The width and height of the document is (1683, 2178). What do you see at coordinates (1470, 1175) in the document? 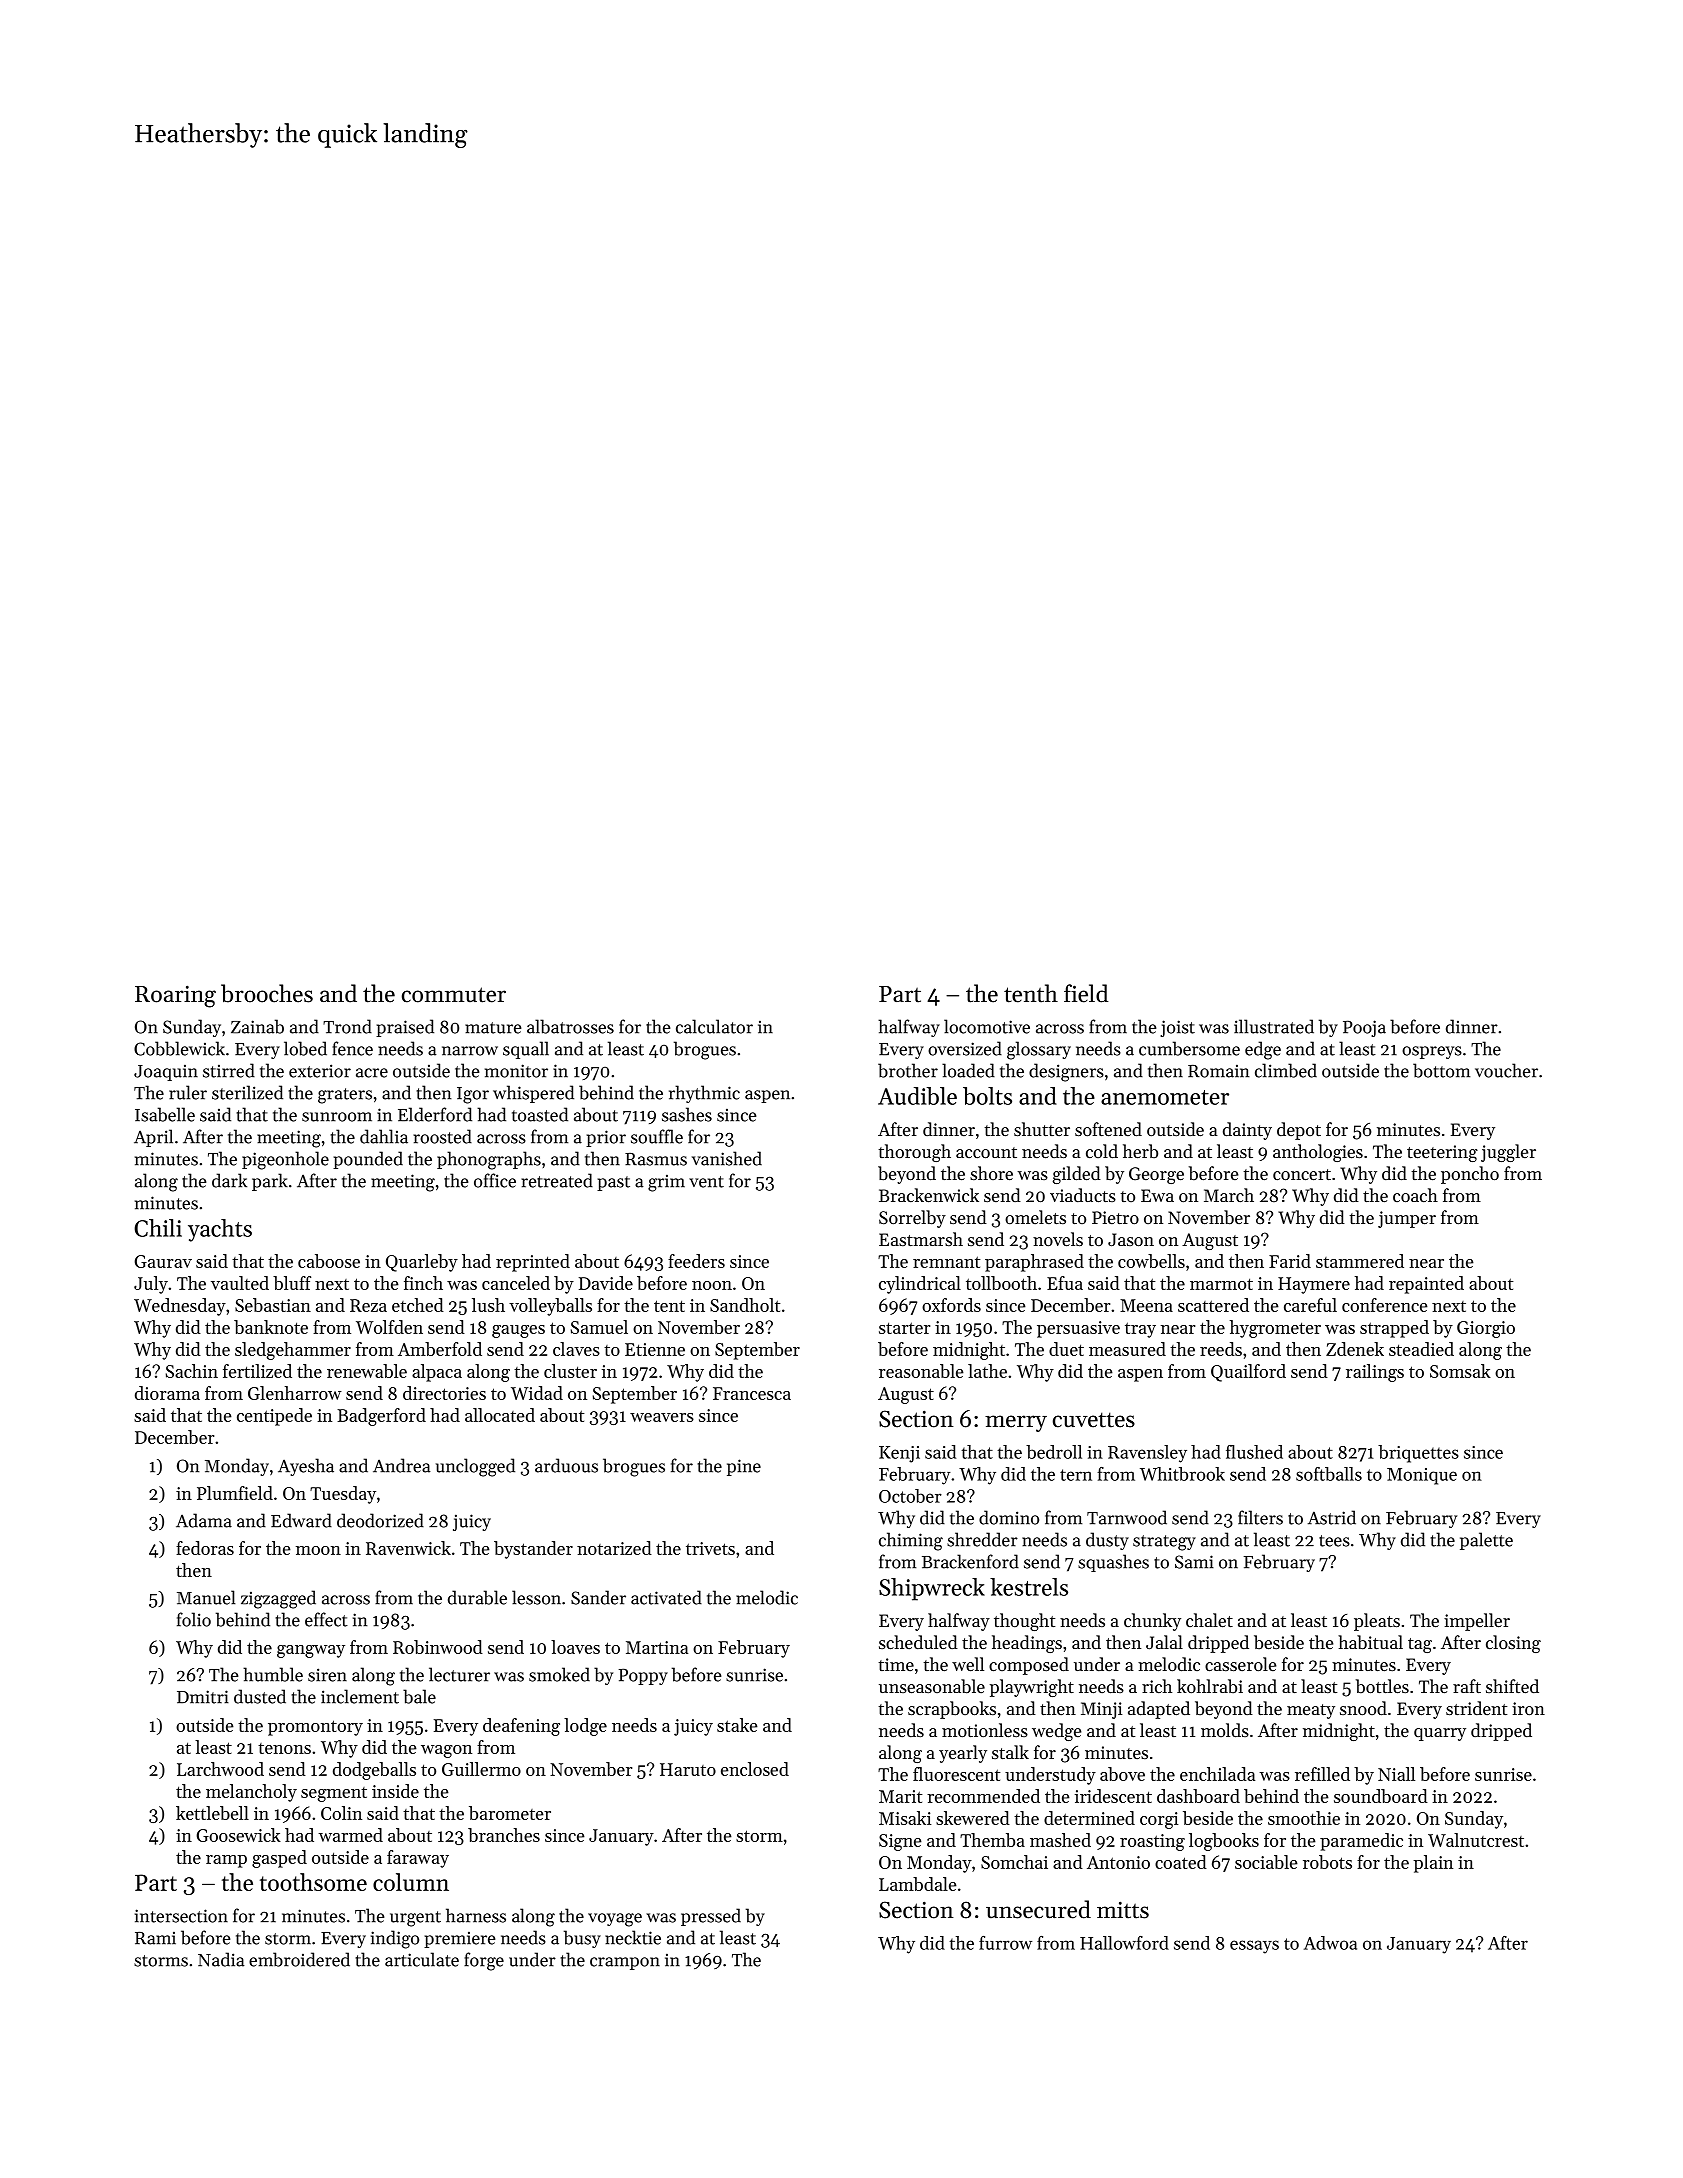
I see `poncho` at bounding box center [1470, 1175].
